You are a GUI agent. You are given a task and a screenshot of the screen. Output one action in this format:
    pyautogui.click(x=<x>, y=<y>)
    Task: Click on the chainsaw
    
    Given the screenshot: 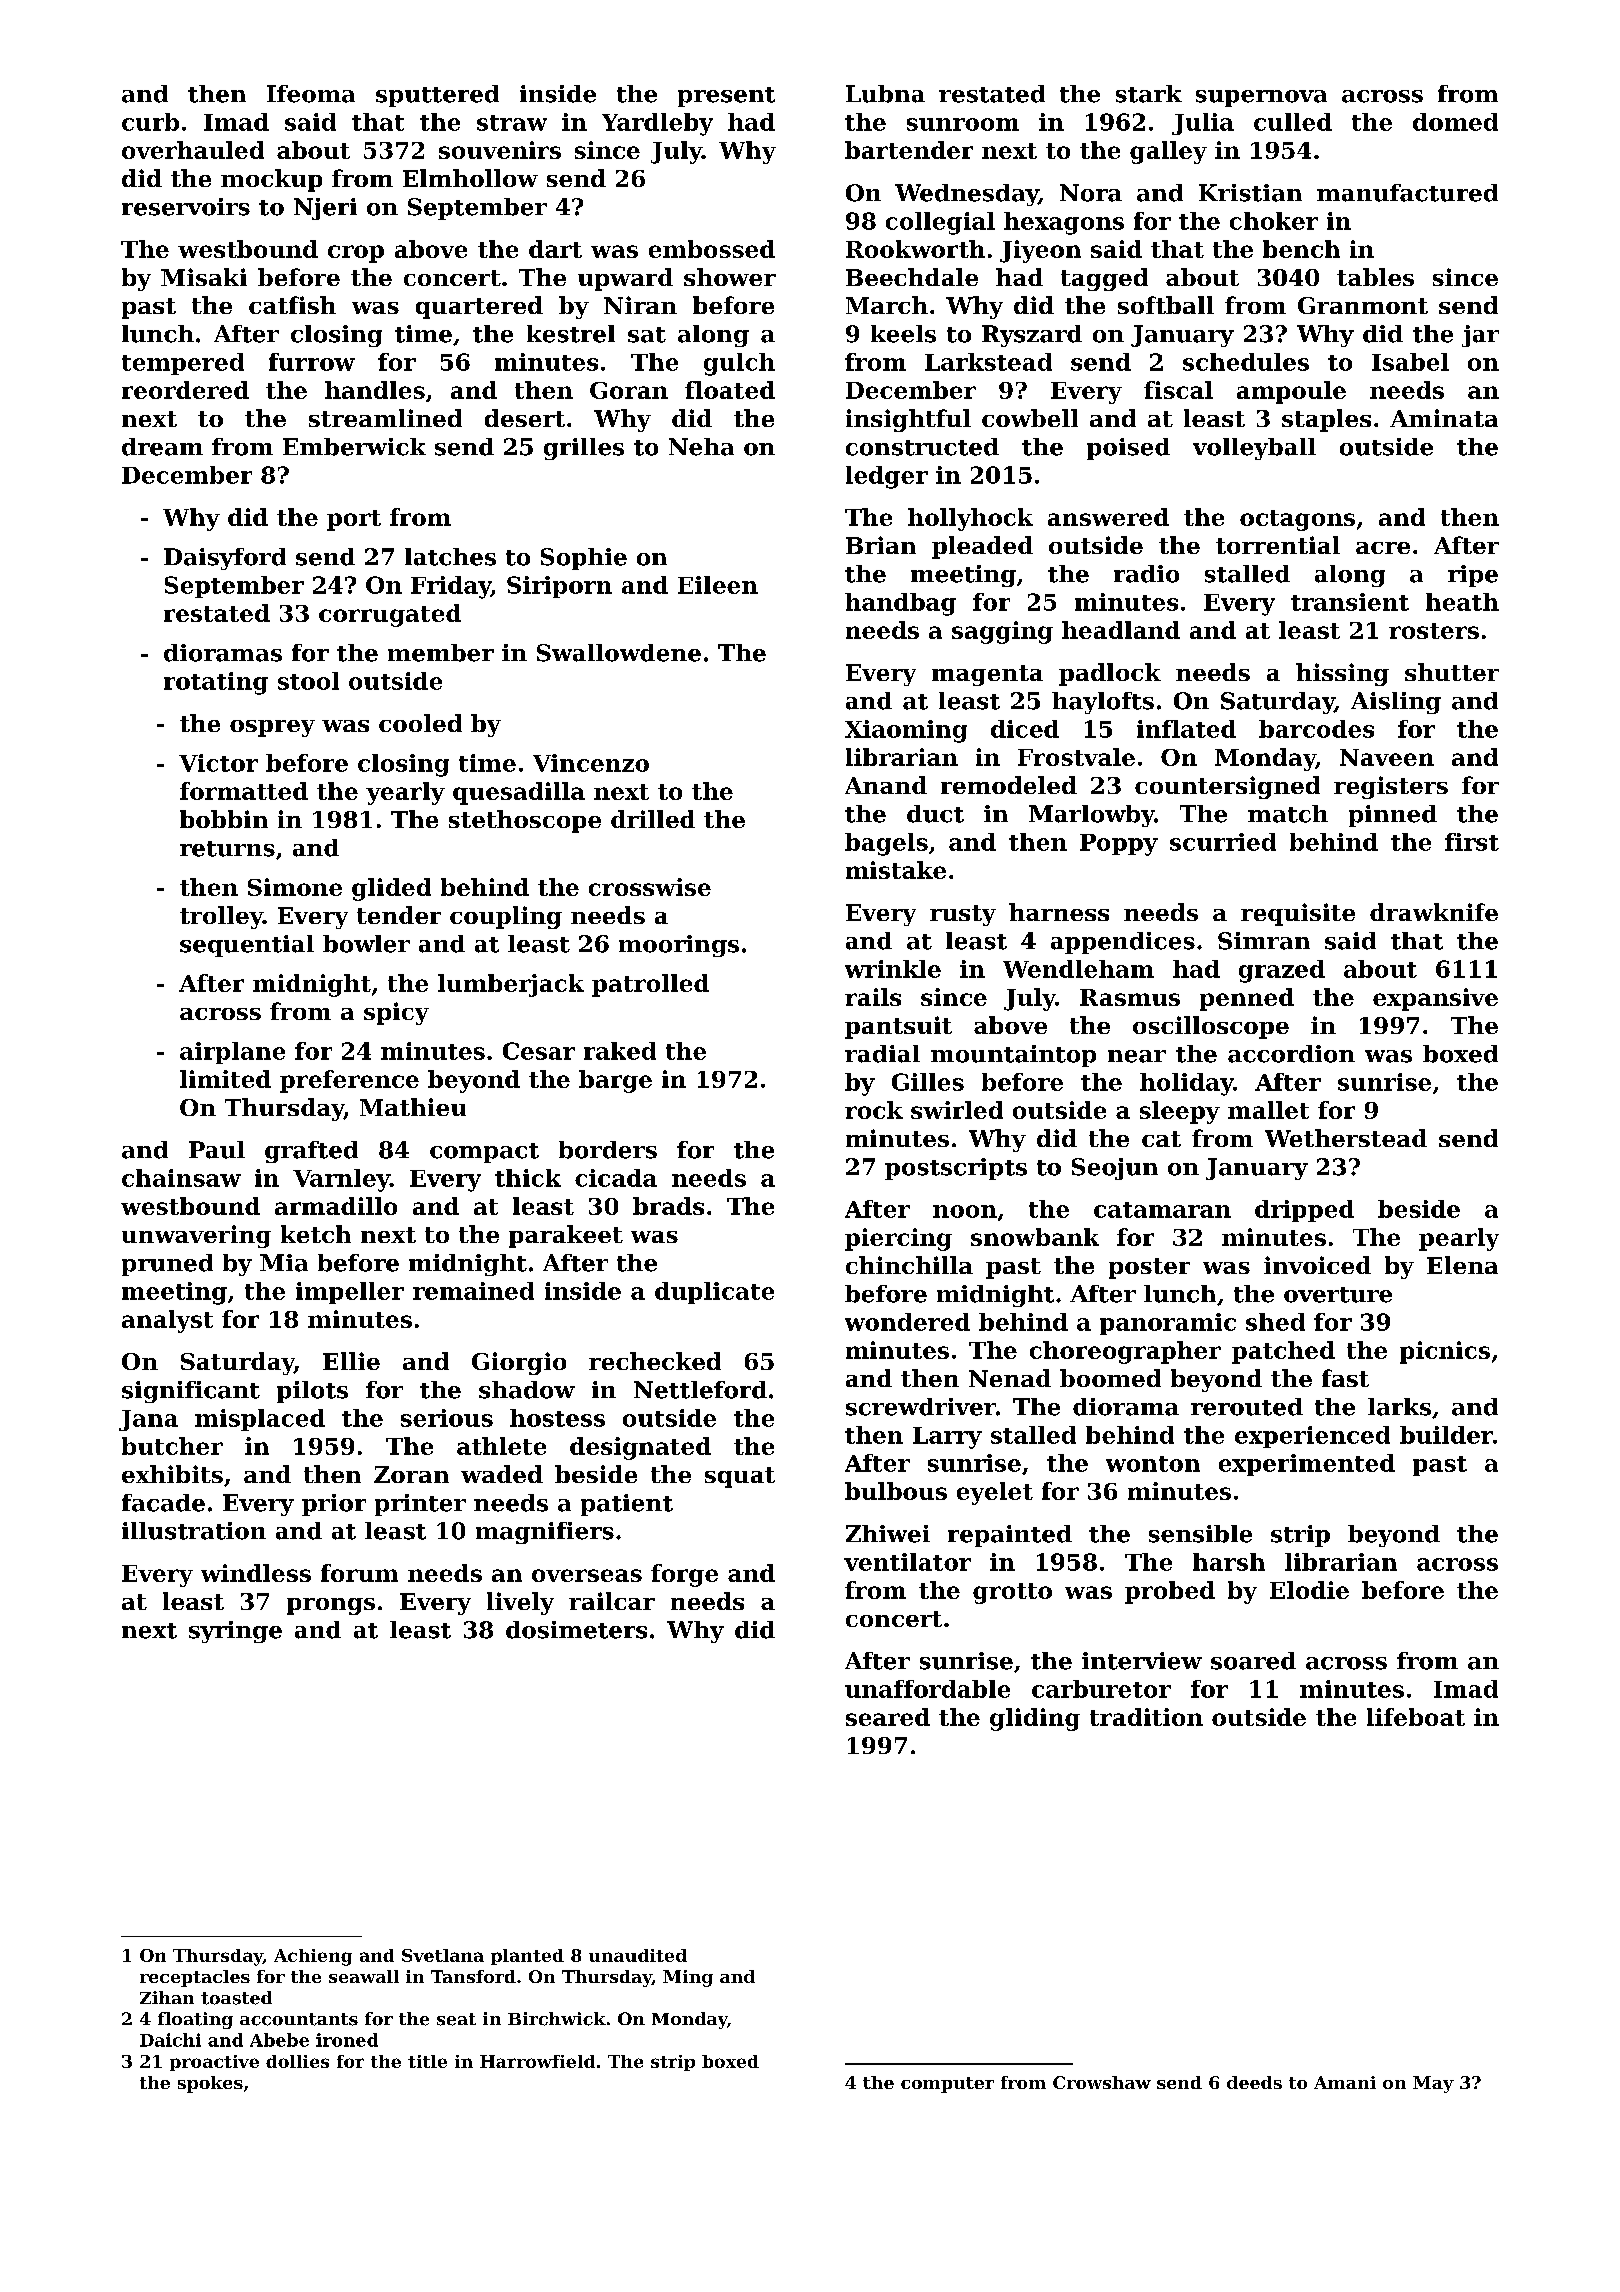 What is the action you would take?
    pyautogui.click(x=181, y=1178)
